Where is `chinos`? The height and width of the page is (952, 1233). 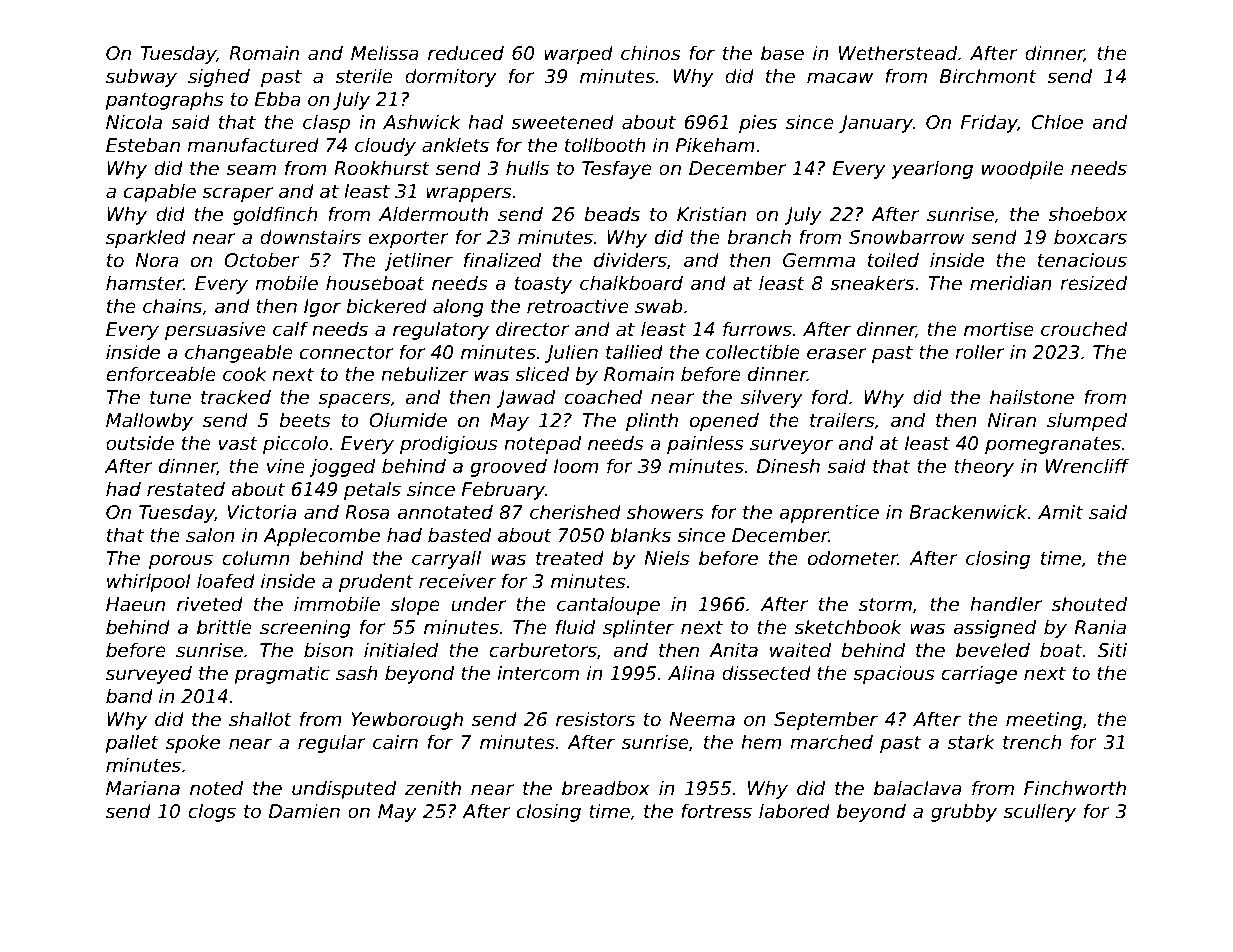
chinos is located at coordinates (651, 53).
